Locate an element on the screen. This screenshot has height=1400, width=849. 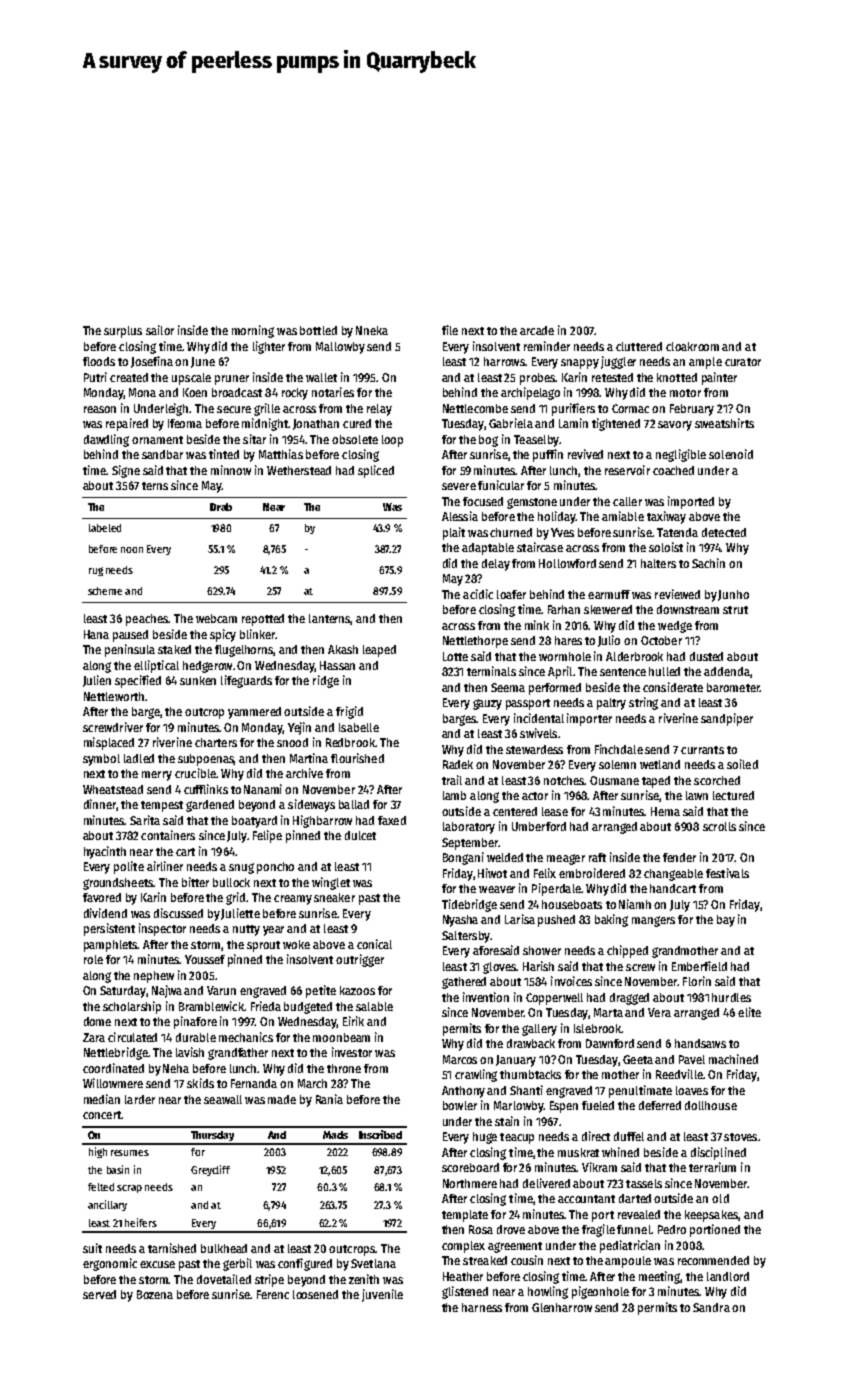
harness is located at coordinates (482, 1307).
